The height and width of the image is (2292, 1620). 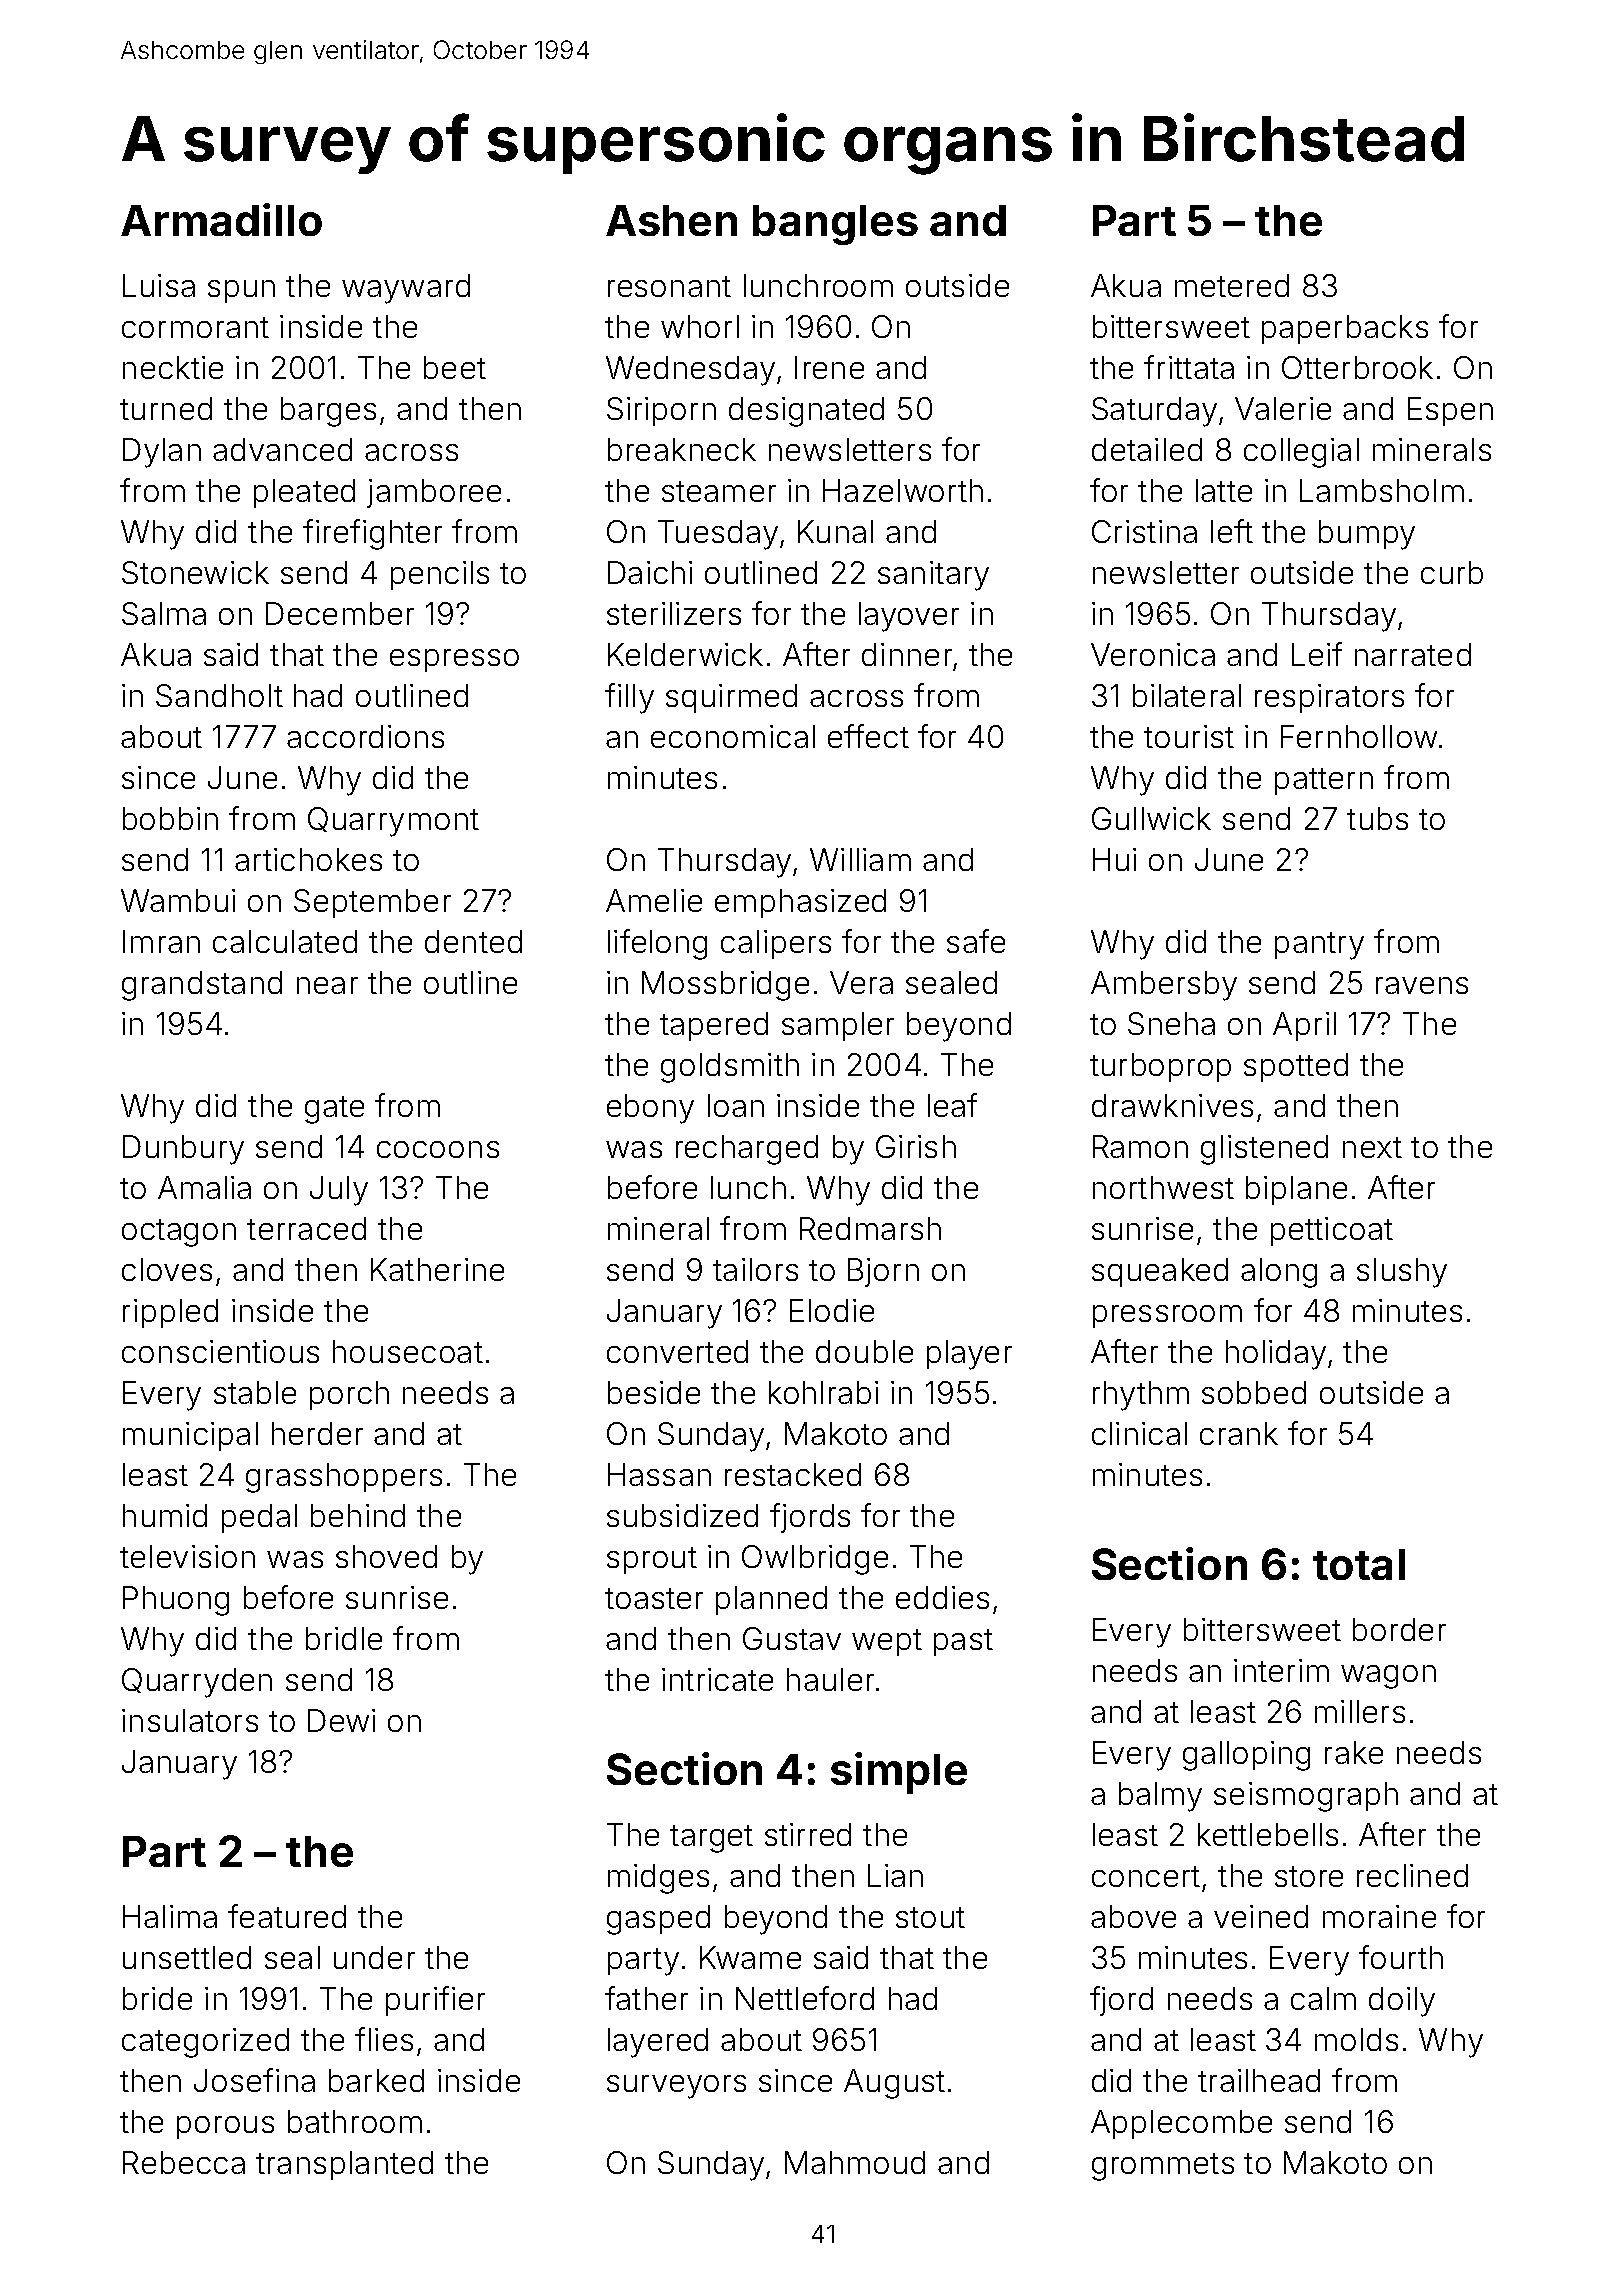 What do you see at coordinates (1412, 1875) in the image?
I see `reclined` at bounding box center [1412, 1875].
